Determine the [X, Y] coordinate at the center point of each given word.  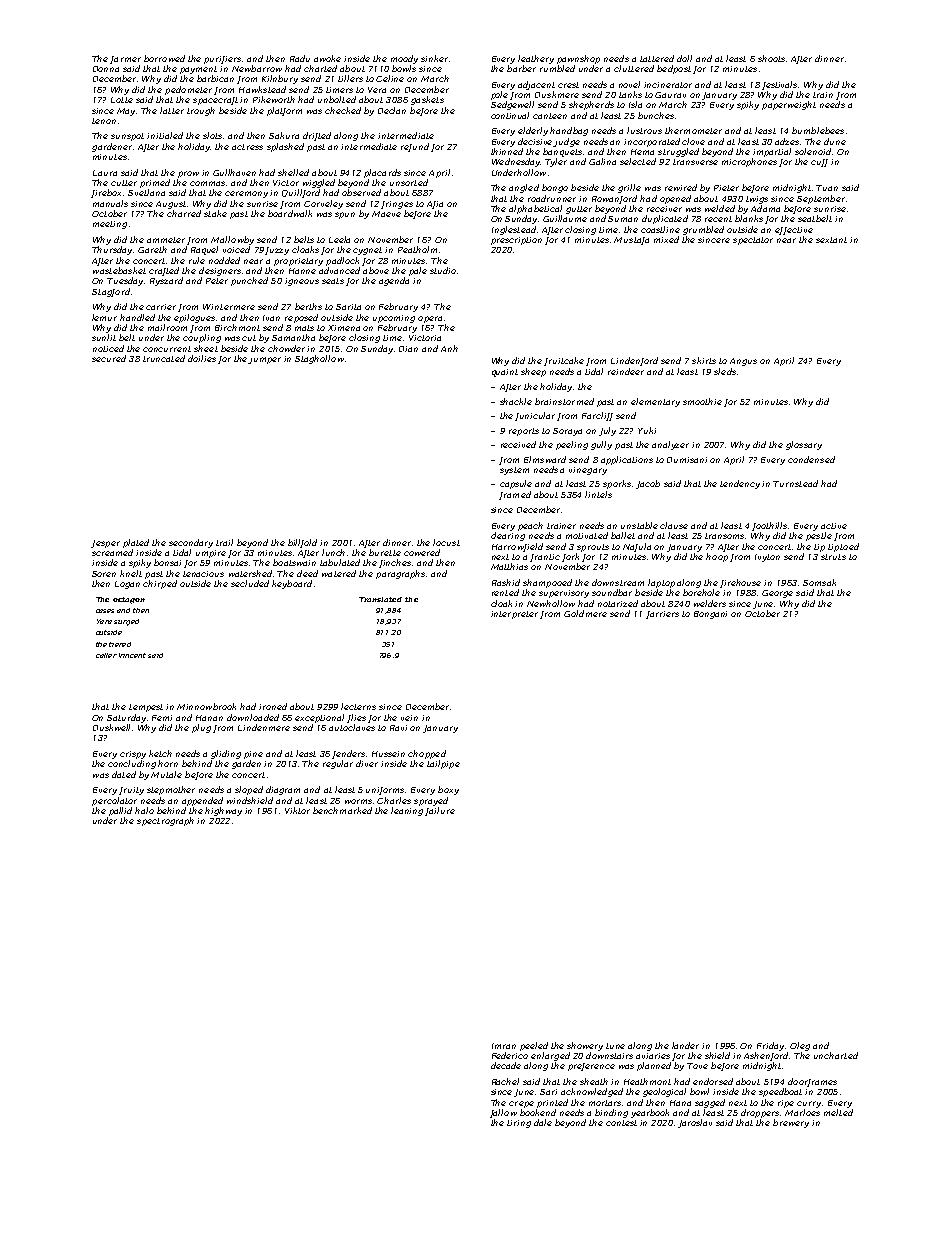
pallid [120, 811]
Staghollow [319, 359]
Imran [504, 1046]
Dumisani [687, 460]
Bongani [710, 615]
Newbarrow [257, 68]
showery [585, 1046]
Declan [392, 110]
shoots [771, 58]
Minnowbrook [206, 706]
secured [109, 358]
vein [409, 718]
